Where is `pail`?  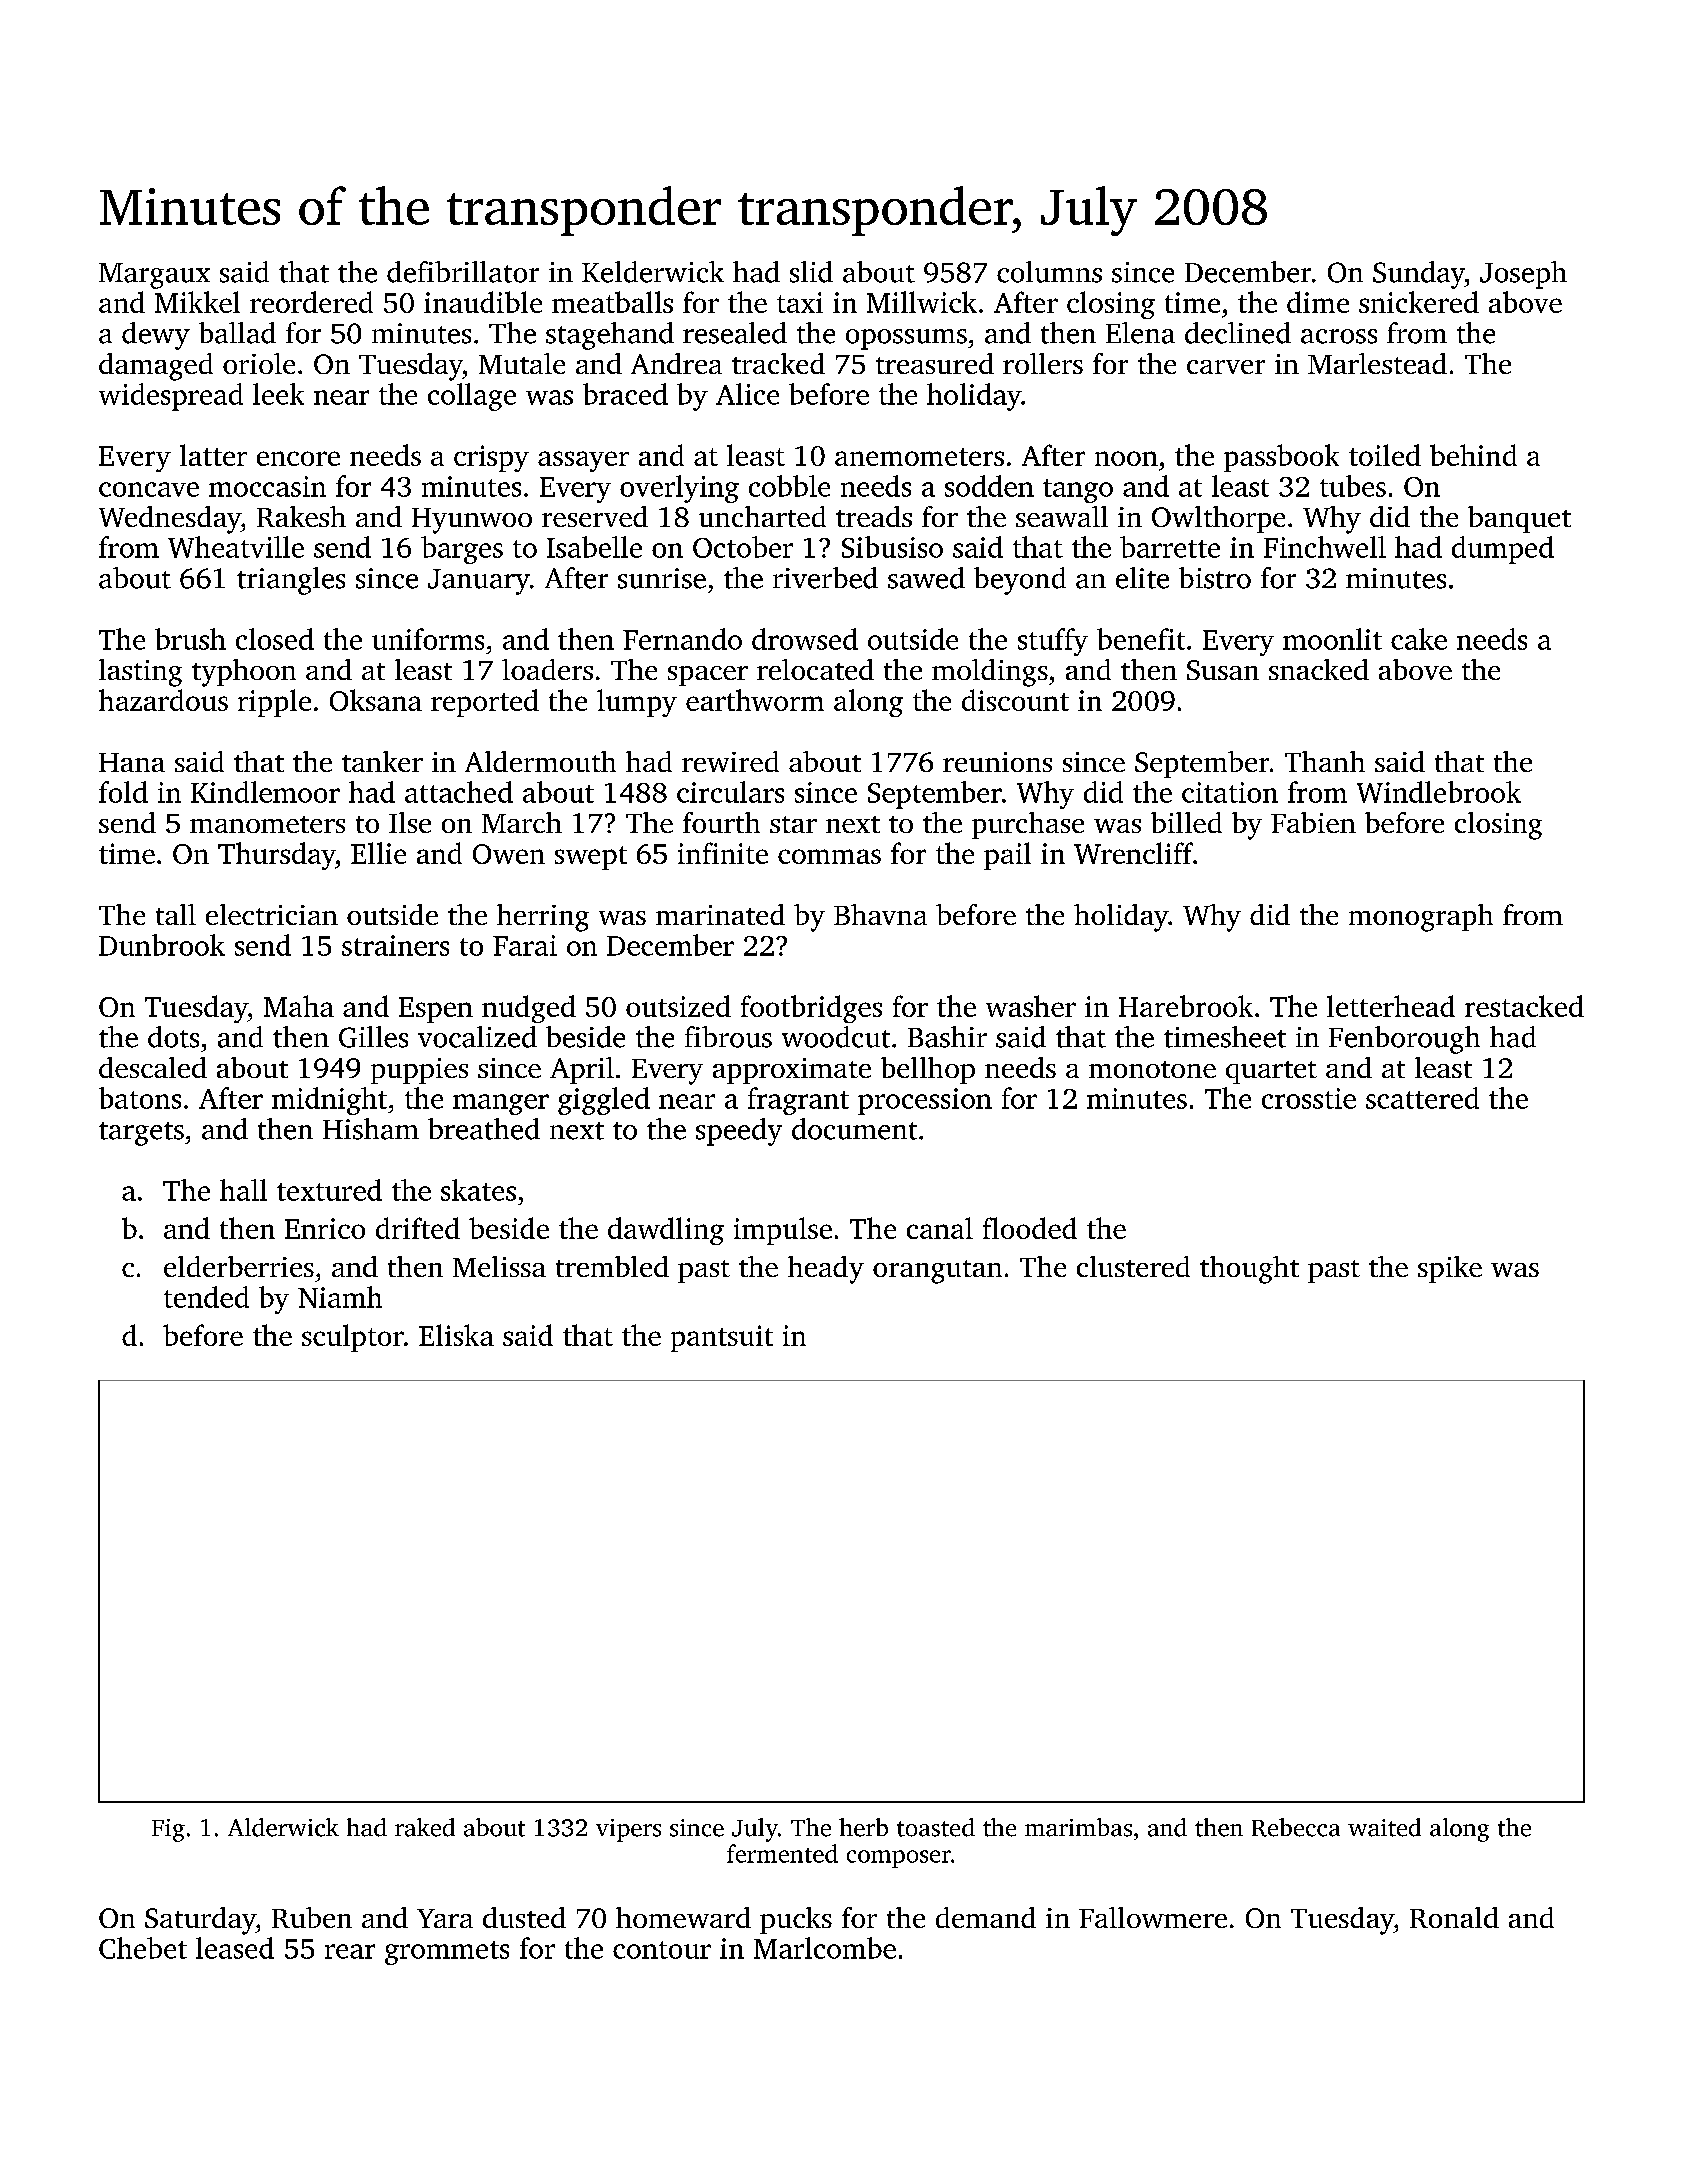
pail is located at coordinates (1007, 856).
